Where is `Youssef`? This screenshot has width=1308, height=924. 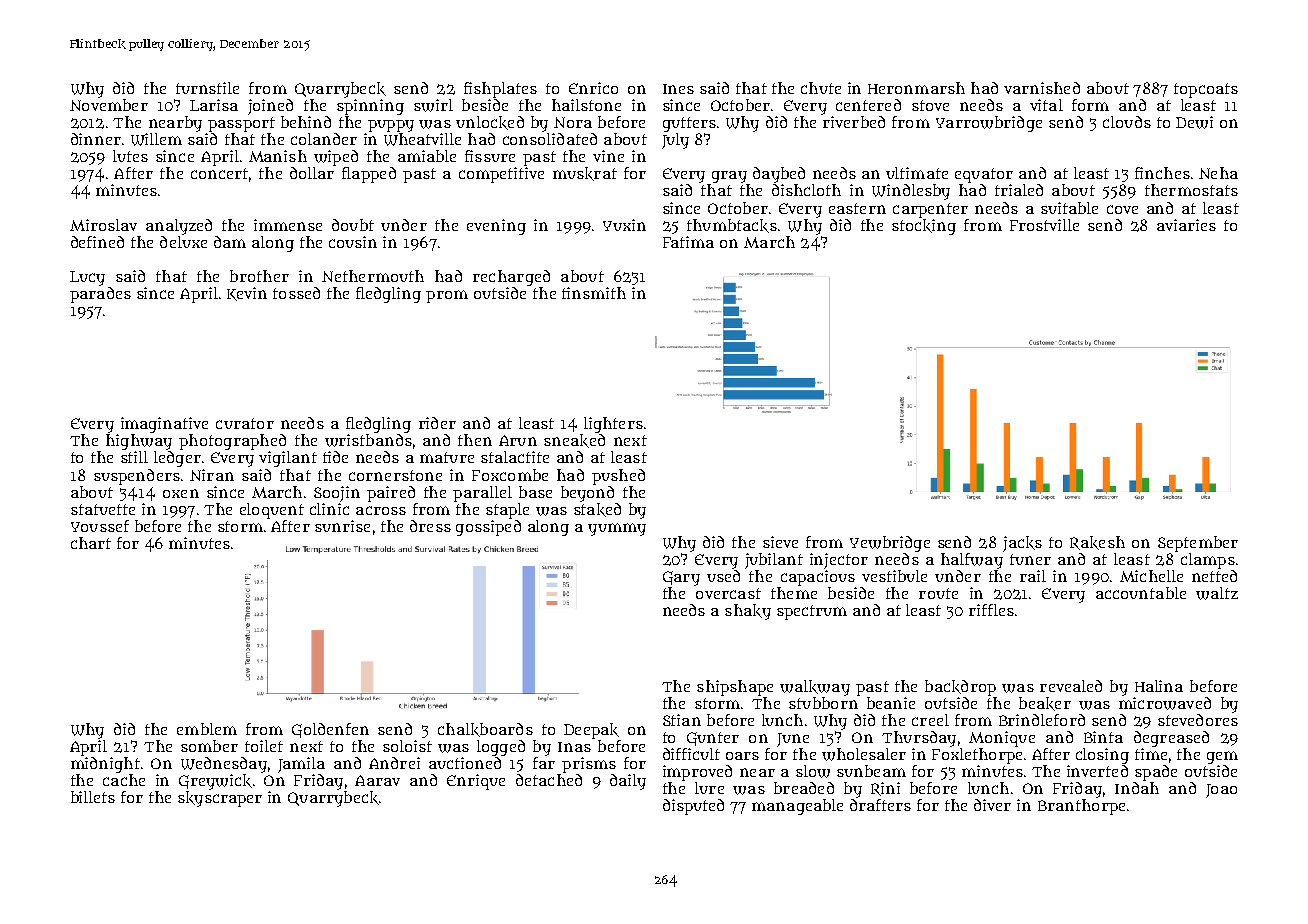
Youssef is located at coordinates (100, 526).
